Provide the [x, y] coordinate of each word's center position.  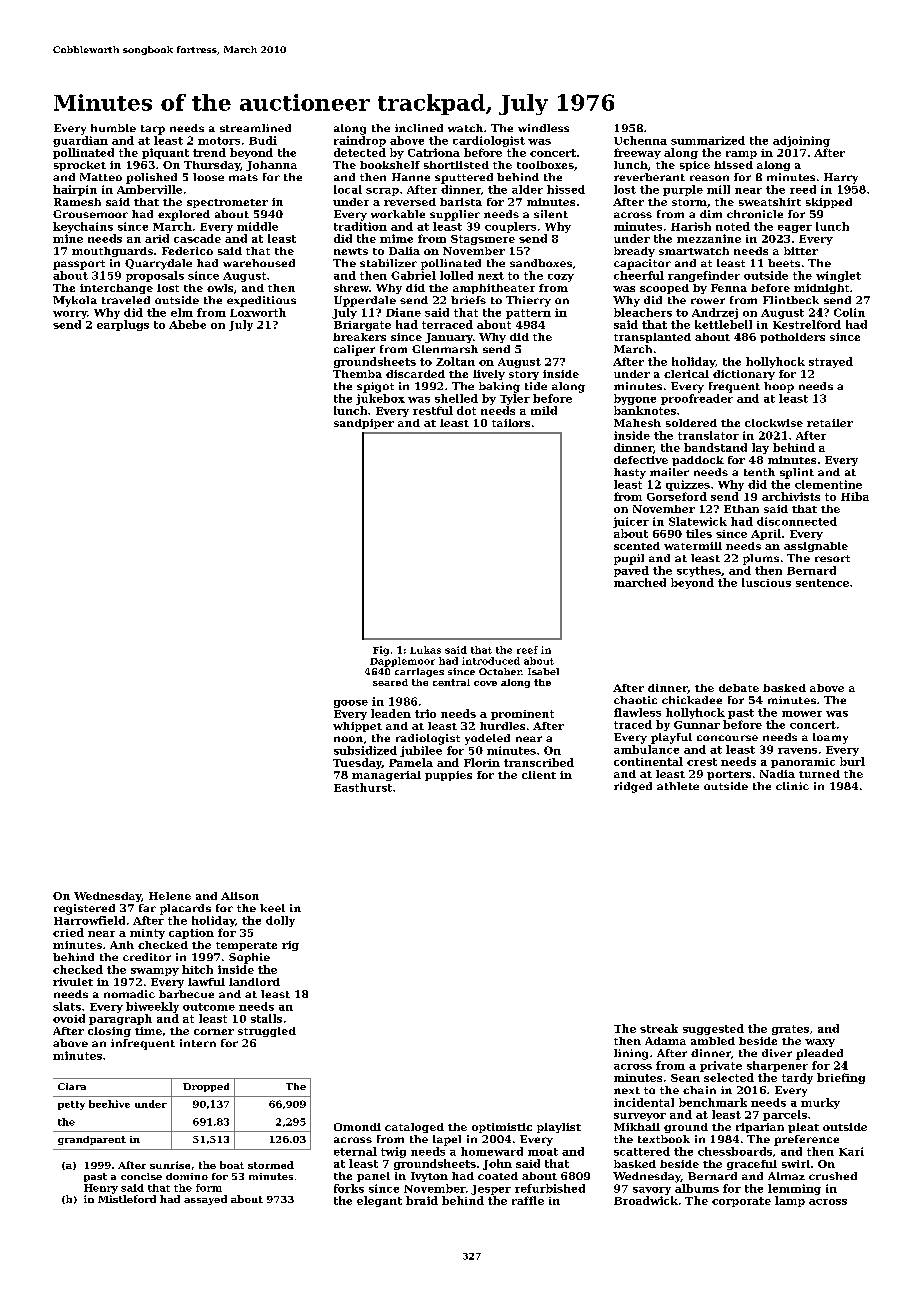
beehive [109, 1104]
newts [351, 251]
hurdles [502, 726]
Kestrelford [807, 324]
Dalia [404, 251]
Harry [841, 178]
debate [739, 688]
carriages [419, 672]
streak [659, 1028]
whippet [357, 727]
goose [351, 704]
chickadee [692, 700]
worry [70, 315]
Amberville [149, 189]
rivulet [73, 982]
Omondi [357, 1127]
